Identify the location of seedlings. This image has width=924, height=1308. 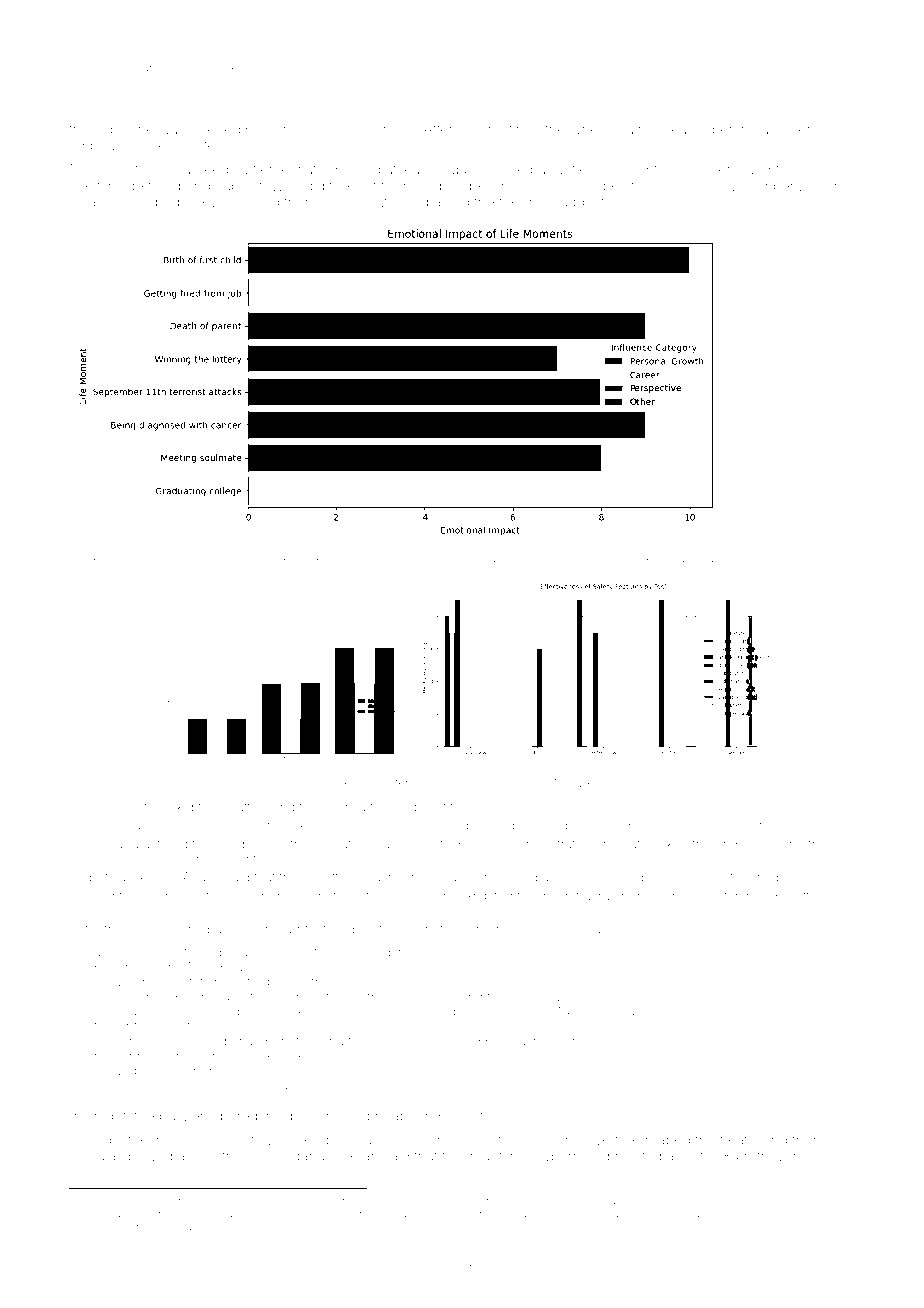
(643, 878).
